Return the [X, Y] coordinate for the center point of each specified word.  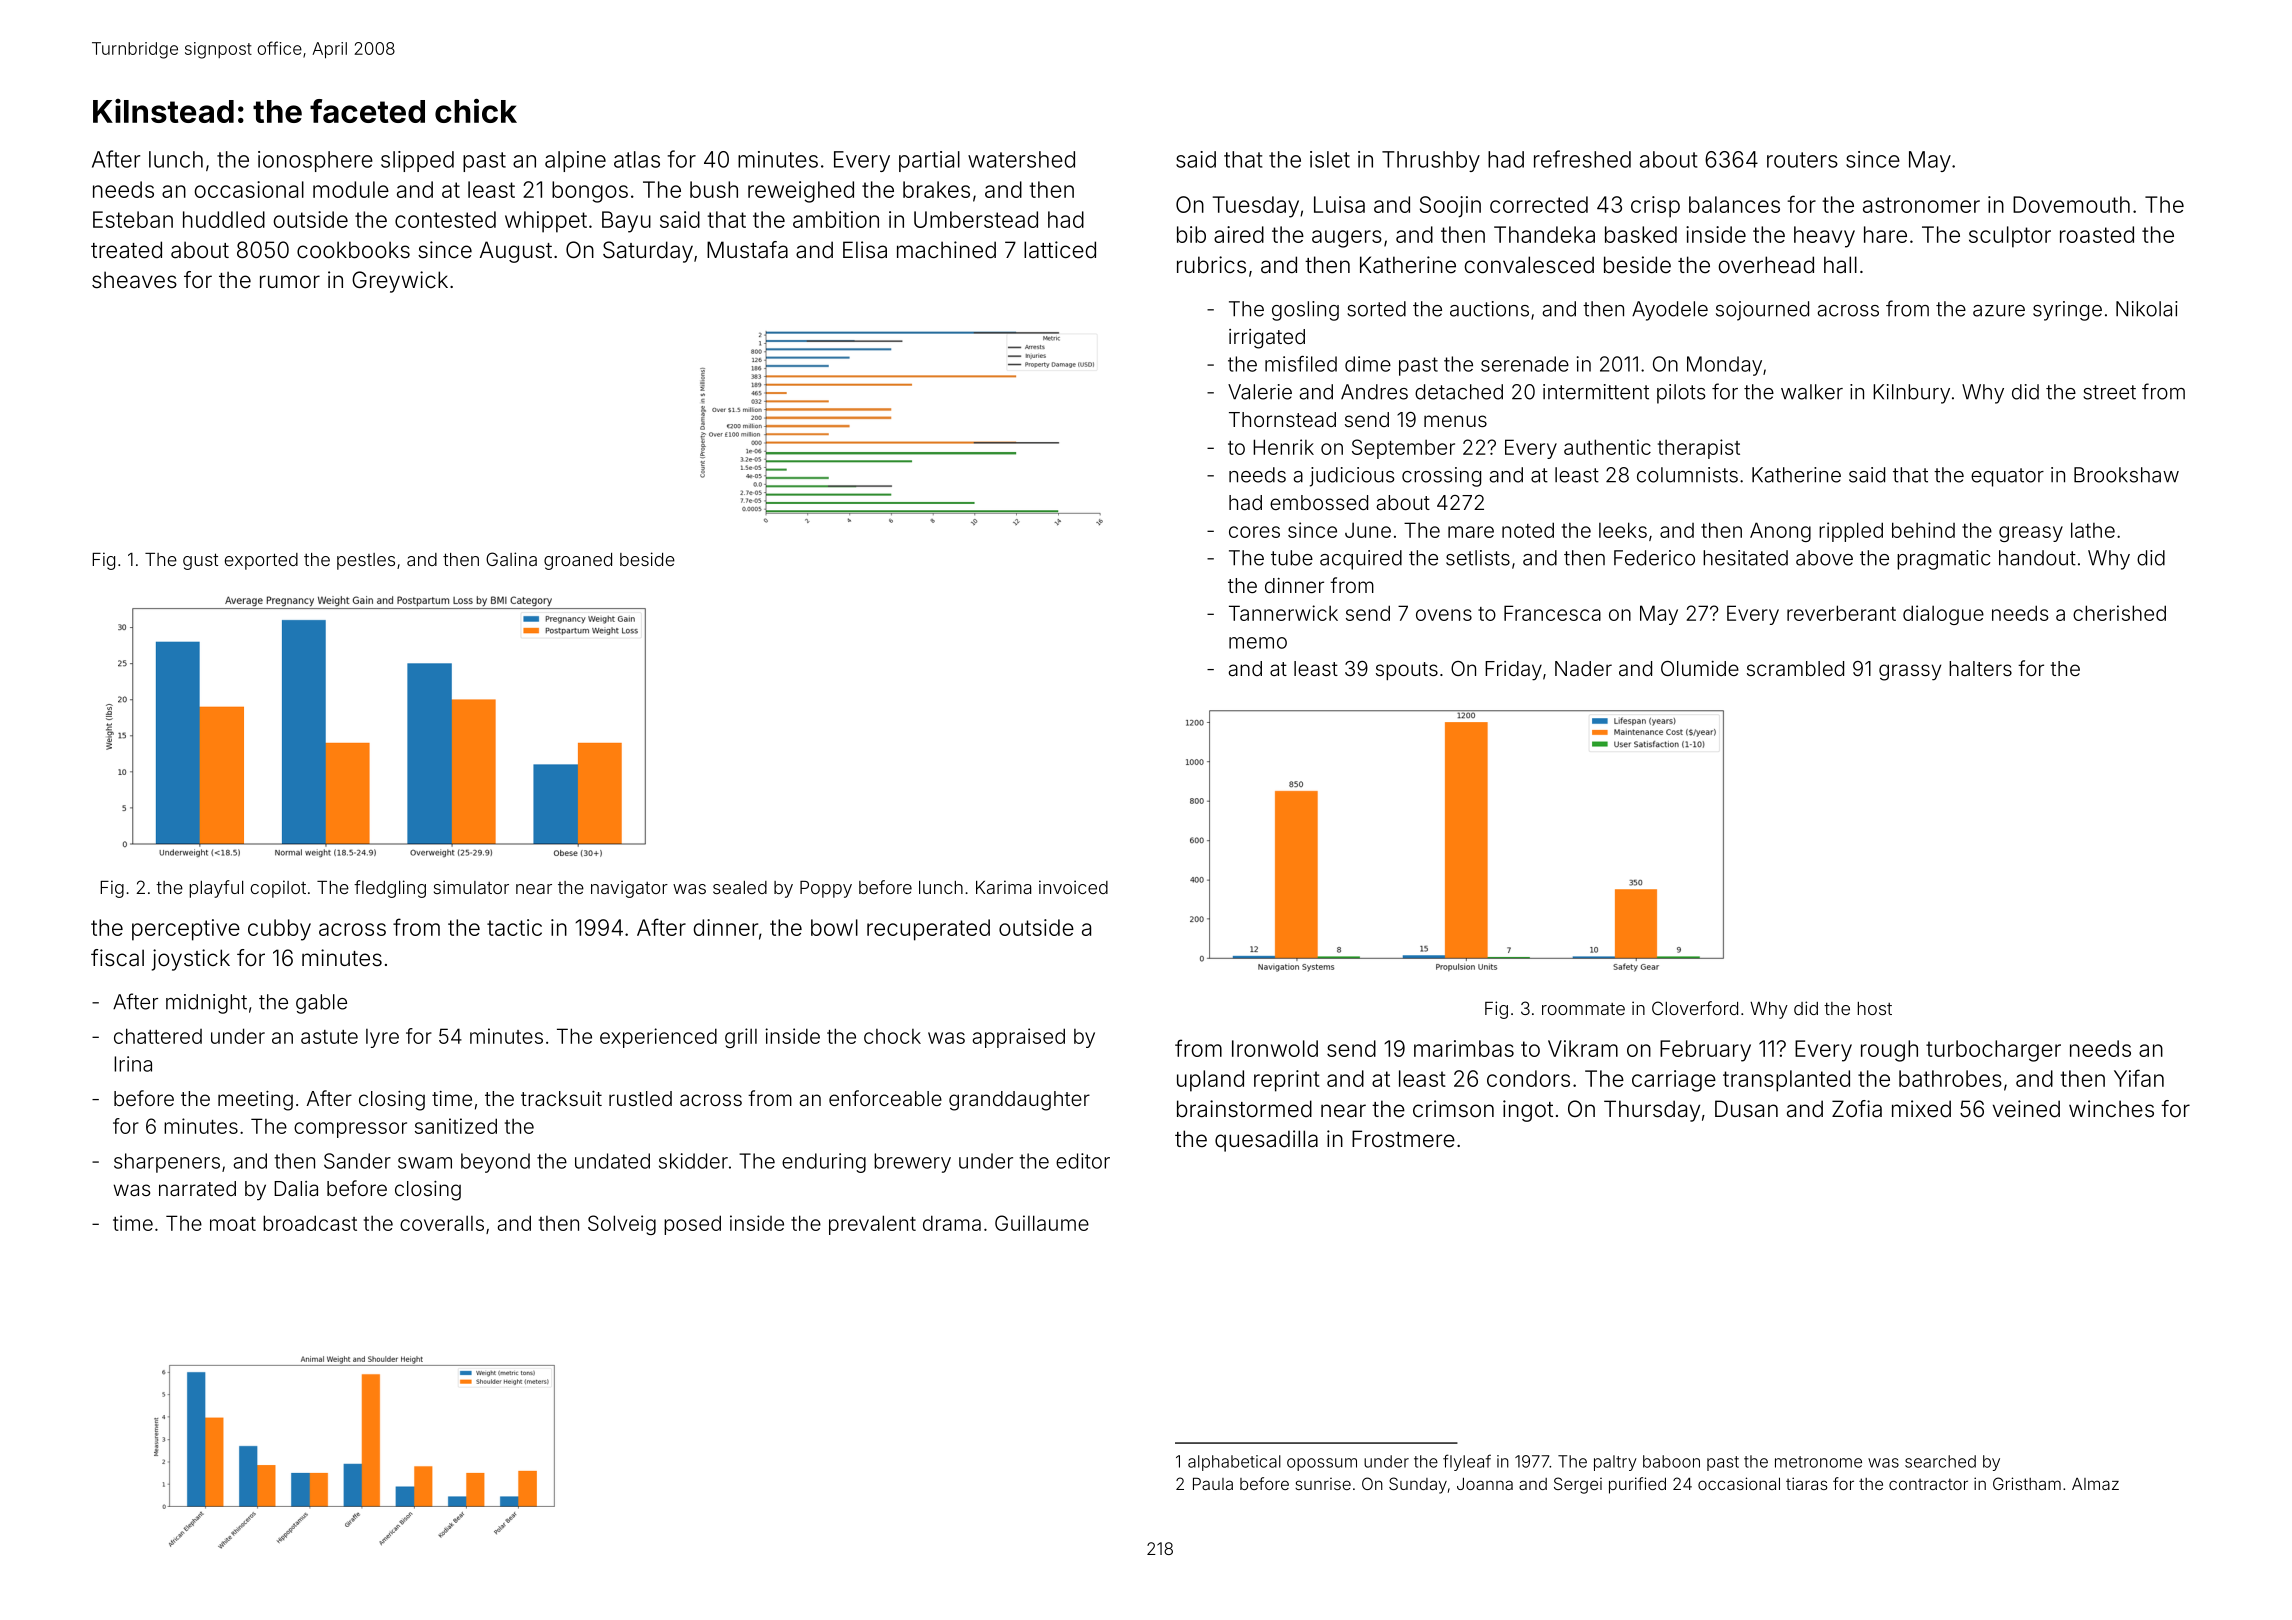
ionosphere [315, 161]
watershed [1021, 159]
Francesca [1552, 613]
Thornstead [1282, 419]
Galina [511, 559]
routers [1802, 160]
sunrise [1323, 1484]
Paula [1213, 1483]
